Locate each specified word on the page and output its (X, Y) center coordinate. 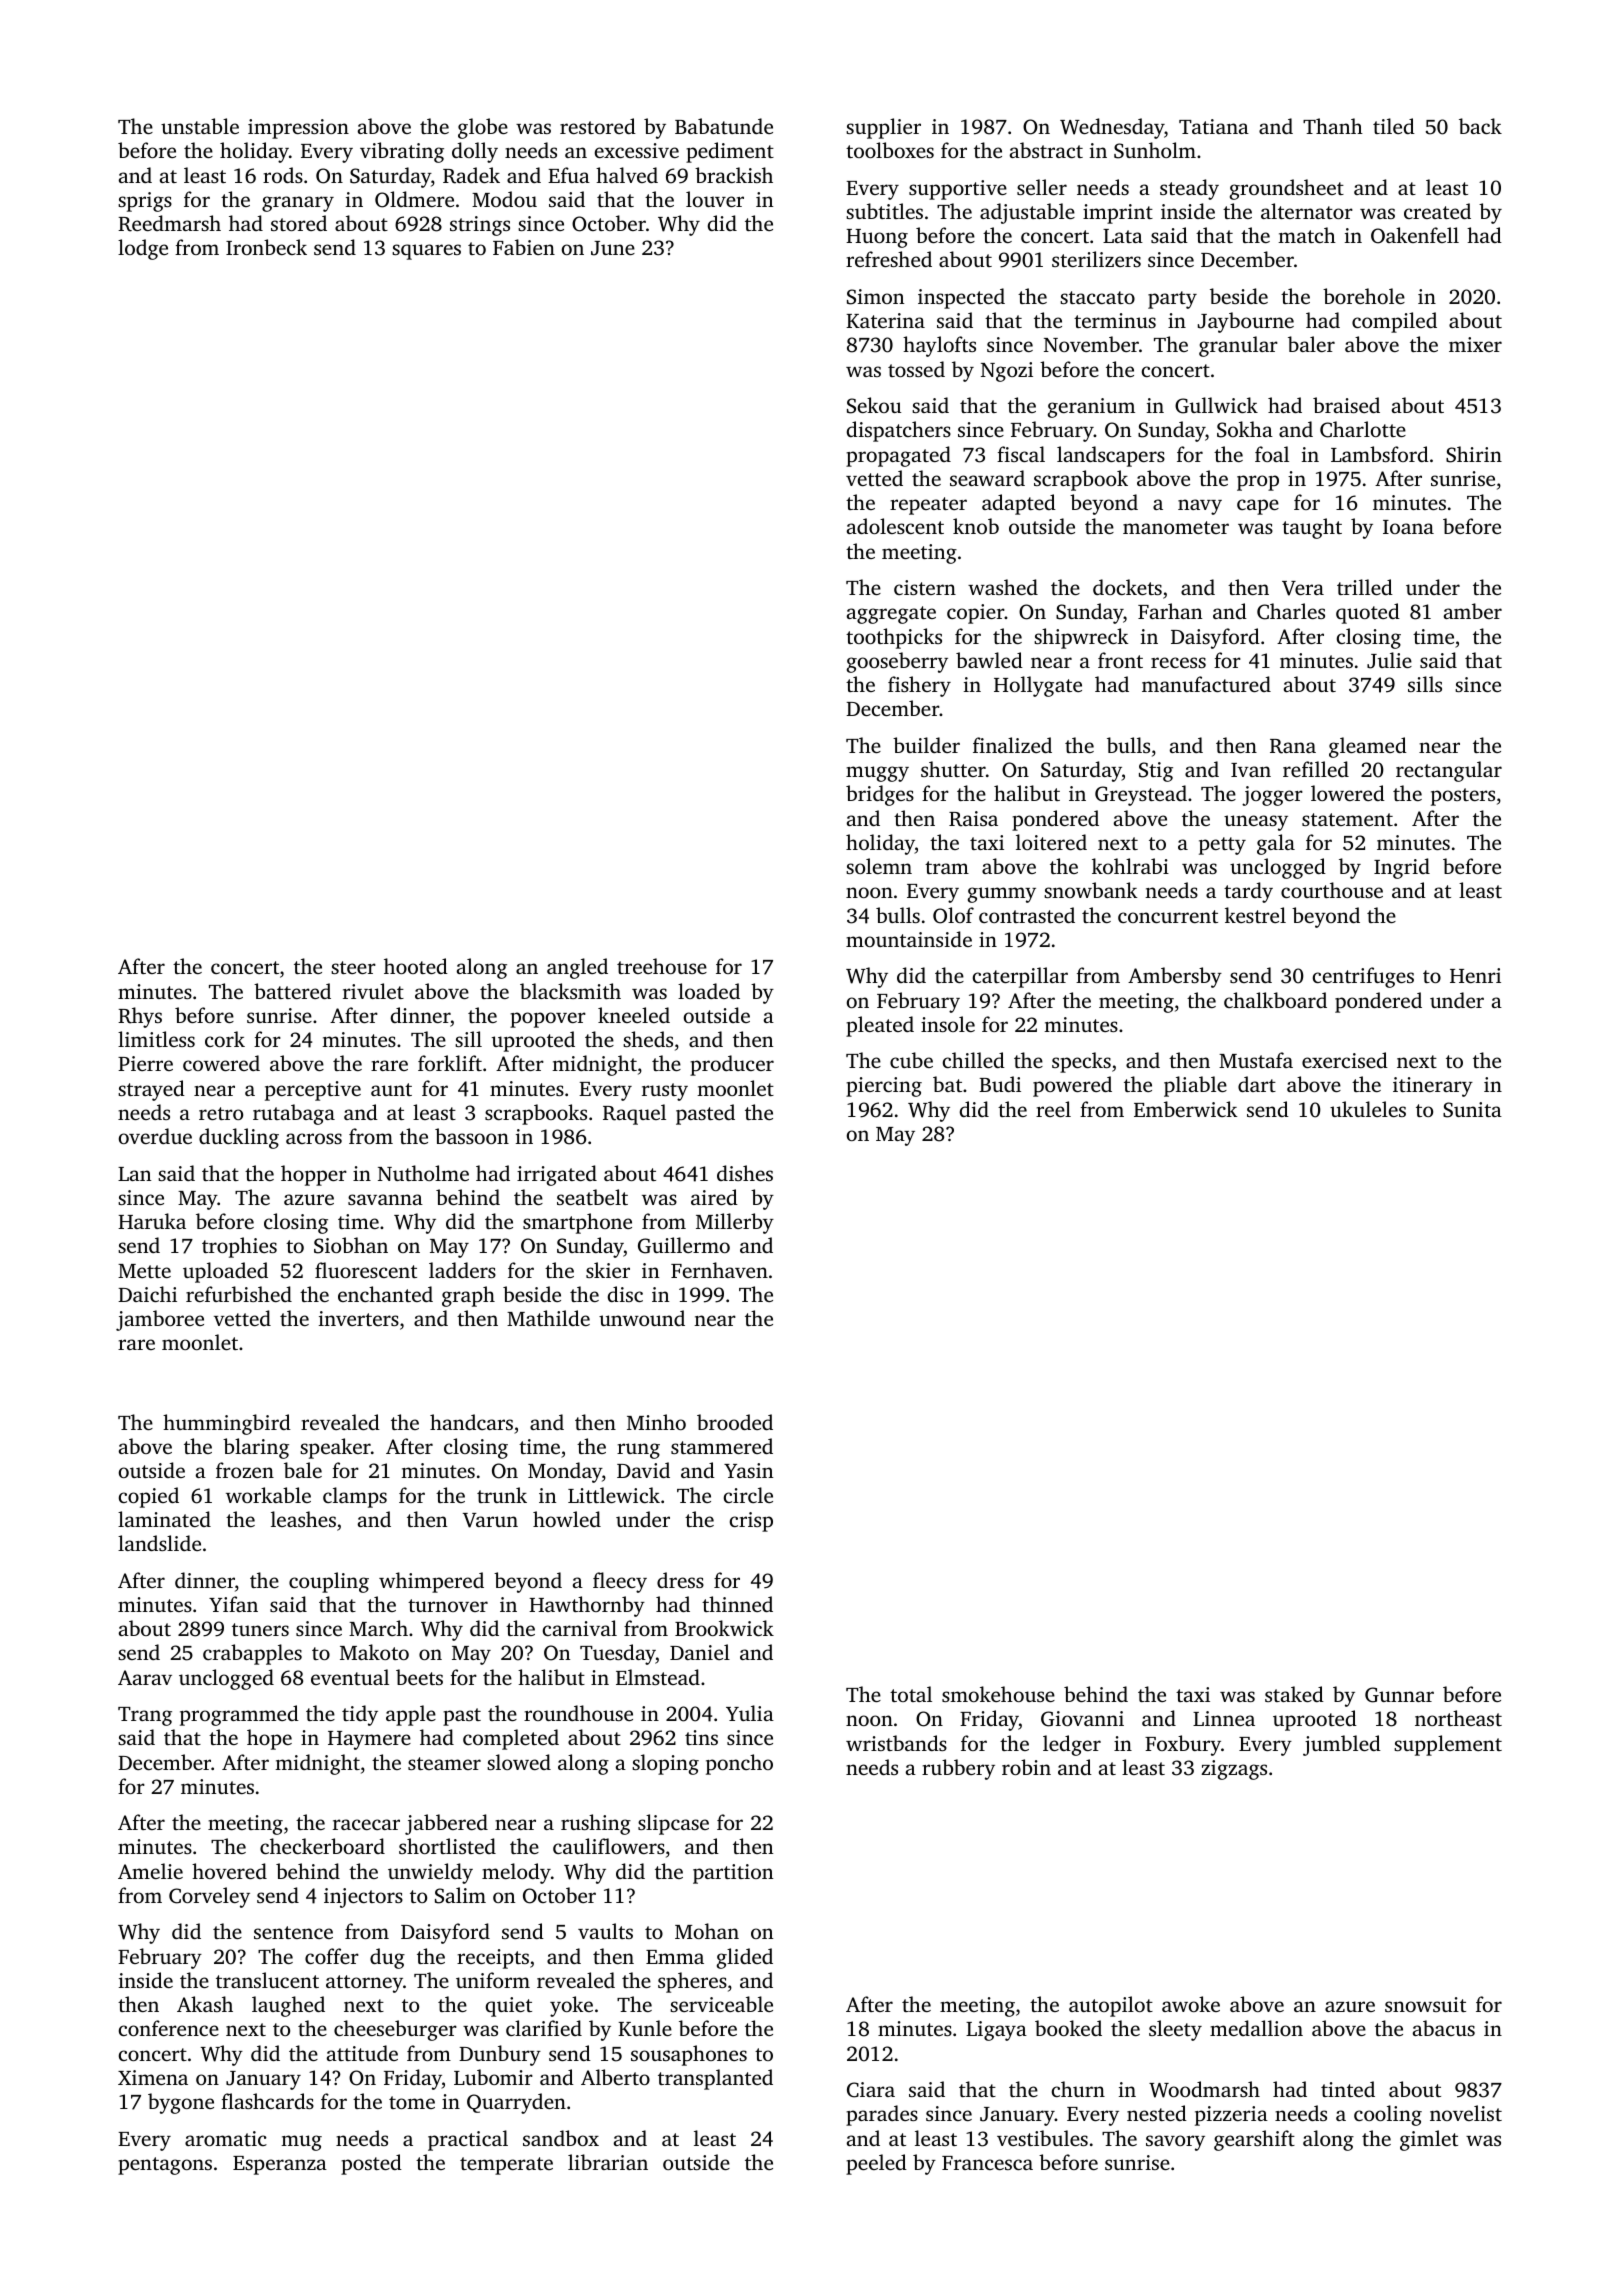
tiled (1394, 126)
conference (169, 2028)
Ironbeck (266, 247)
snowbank (1090, 890)
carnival (580, 1628)
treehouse (662, 966)
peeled (876, 2164)
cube (911, 1060)
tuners (260, 1629)
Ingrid (1402, 868)
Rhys (140, 1017)
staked (1294, 1694)
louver (715, 199)
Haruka (152, 1221)
